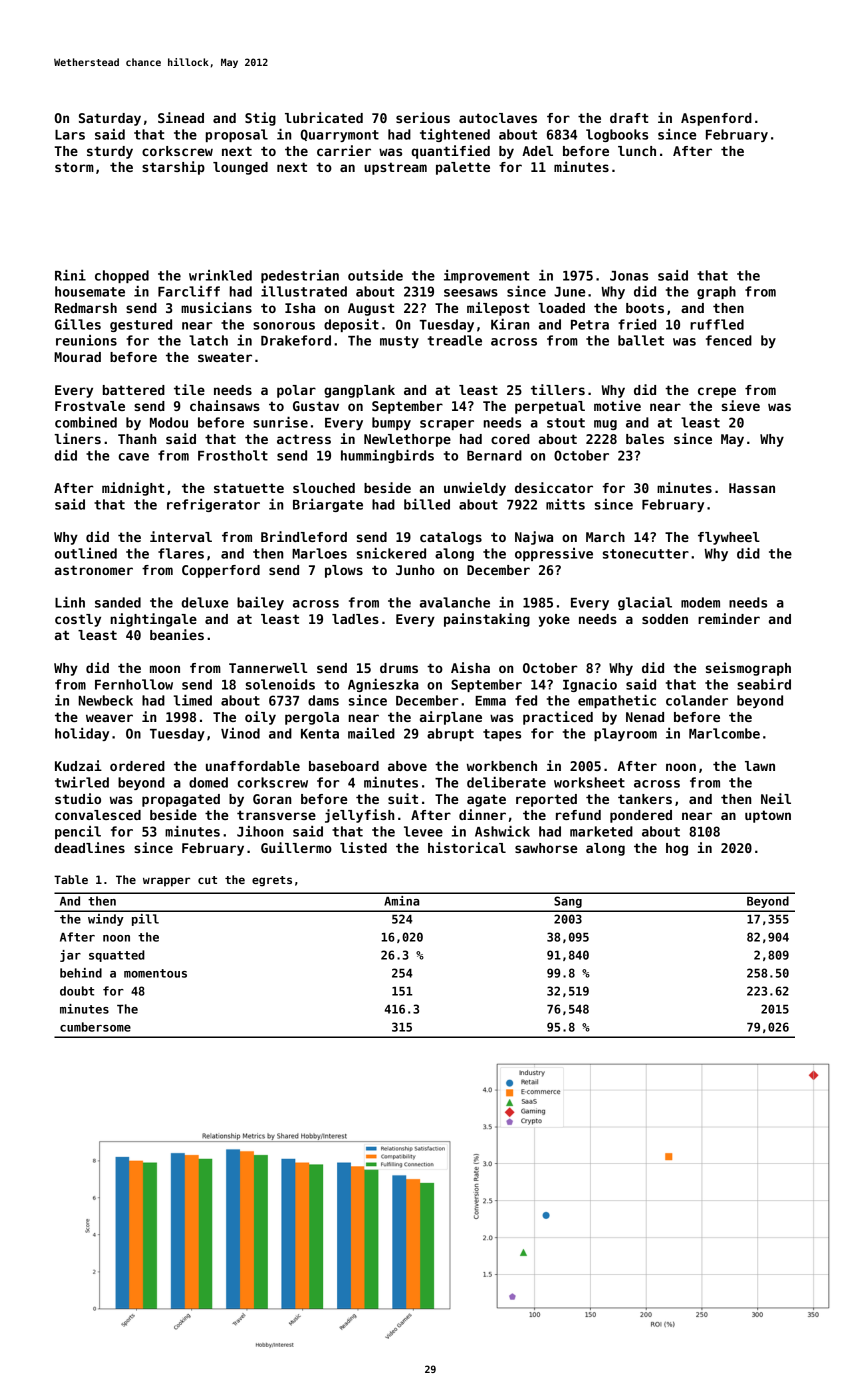  Describe the element at coordinates (645, 439) in the document. I see `bales` at that location.
